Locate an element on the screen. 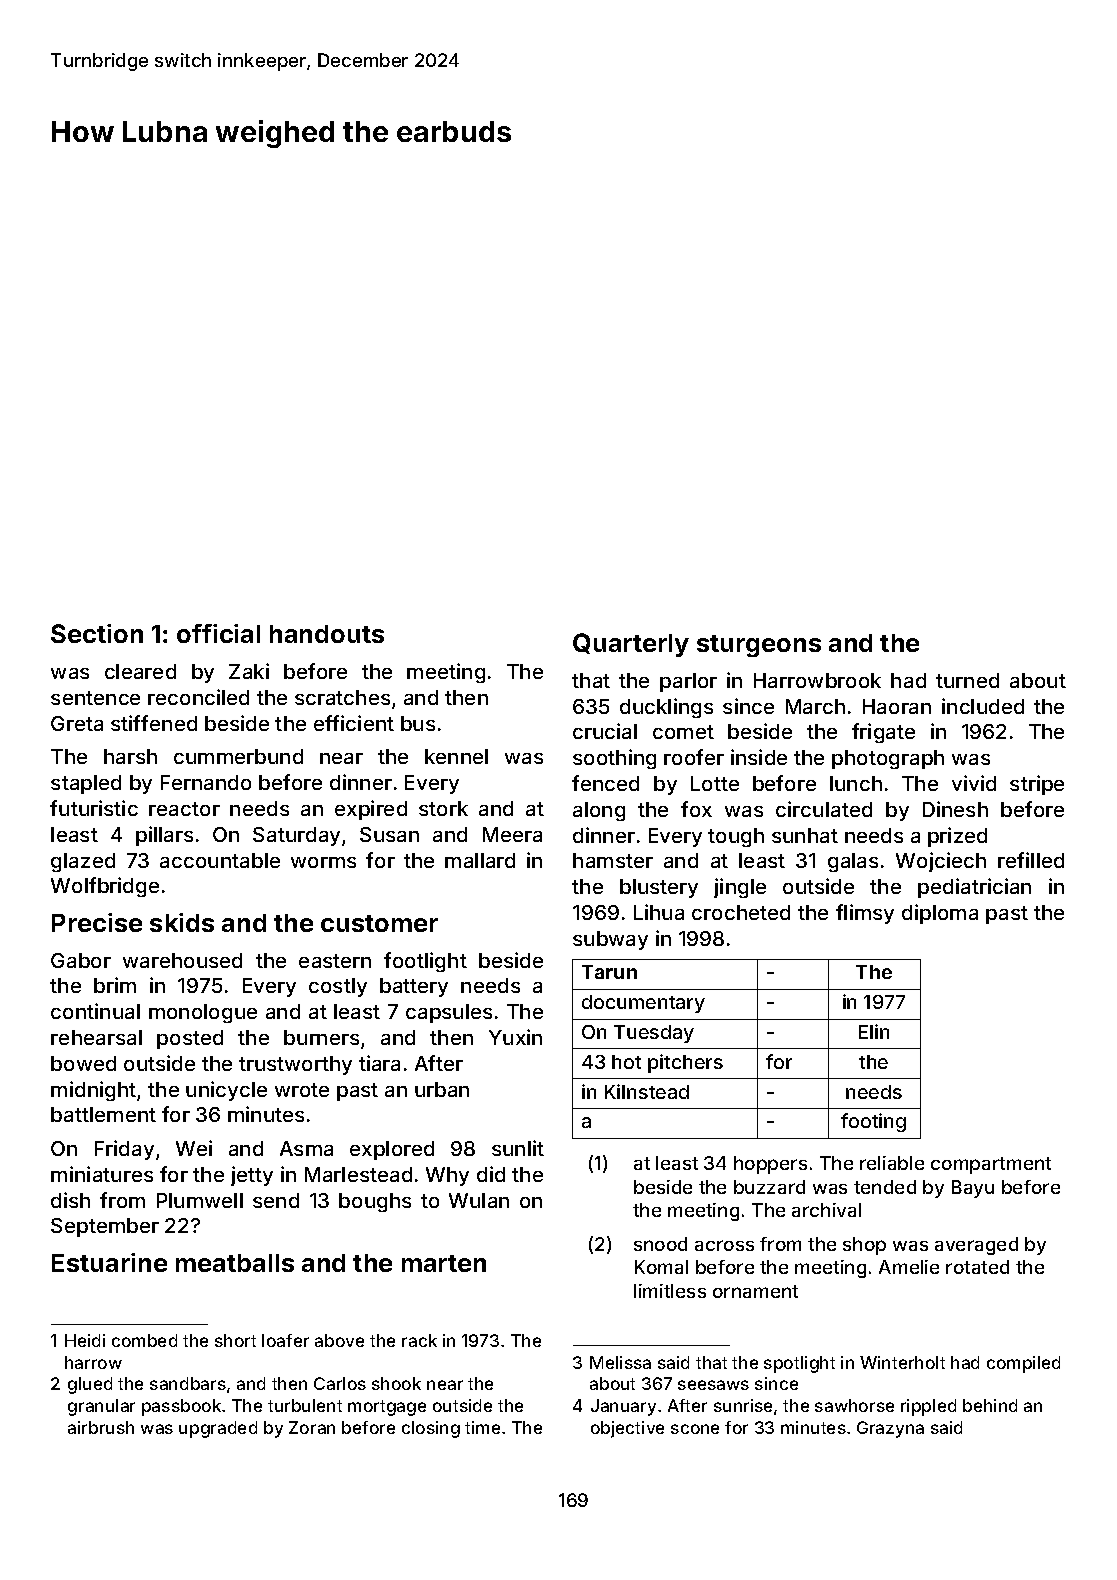 The width and height of the screenshot is (1117, 1580). skids is located at coordinates (182, 922).
